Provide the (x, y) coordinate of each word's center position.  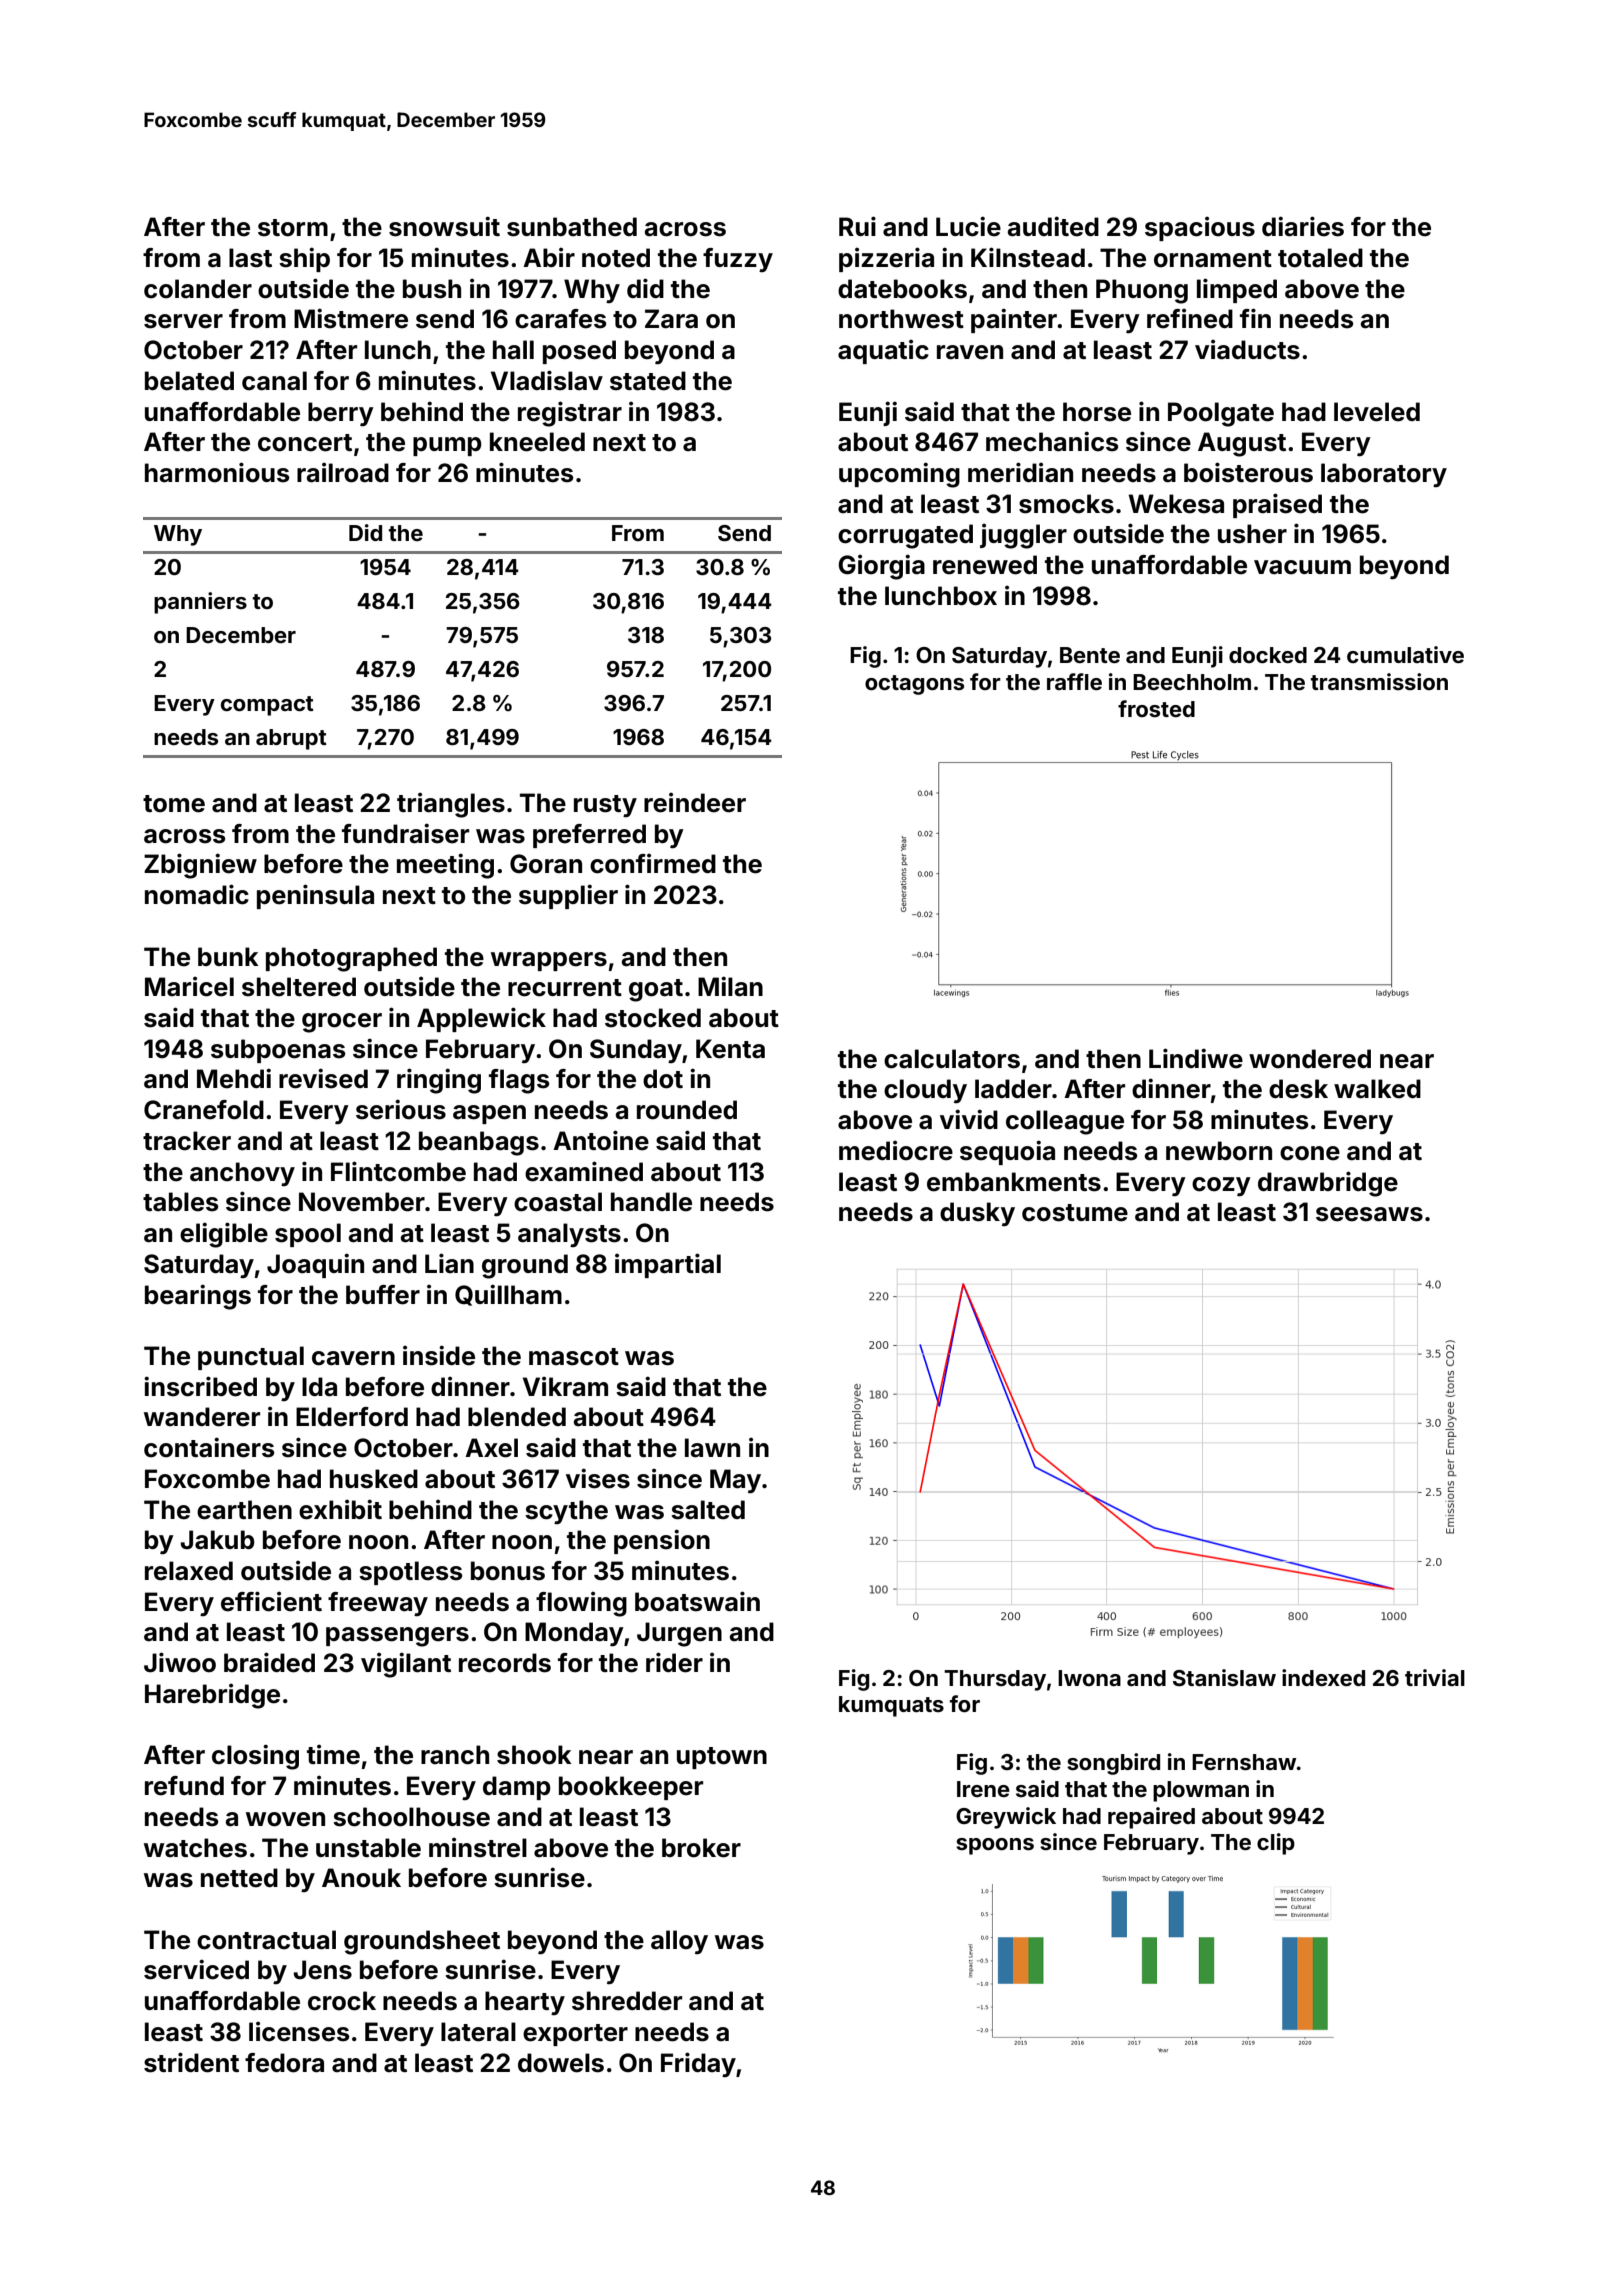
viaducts (1247, 349)
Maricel (189, 986)
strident (191, 2062)
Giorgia (881, 567)
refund (184, 1786)
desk (1298, 1089)
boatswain (697, 1601)
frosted (1156, 708)
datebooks (902, 289)
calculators (952, 1059)
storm (293, 228)
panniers (200, 603)
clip (1276, 1844)
